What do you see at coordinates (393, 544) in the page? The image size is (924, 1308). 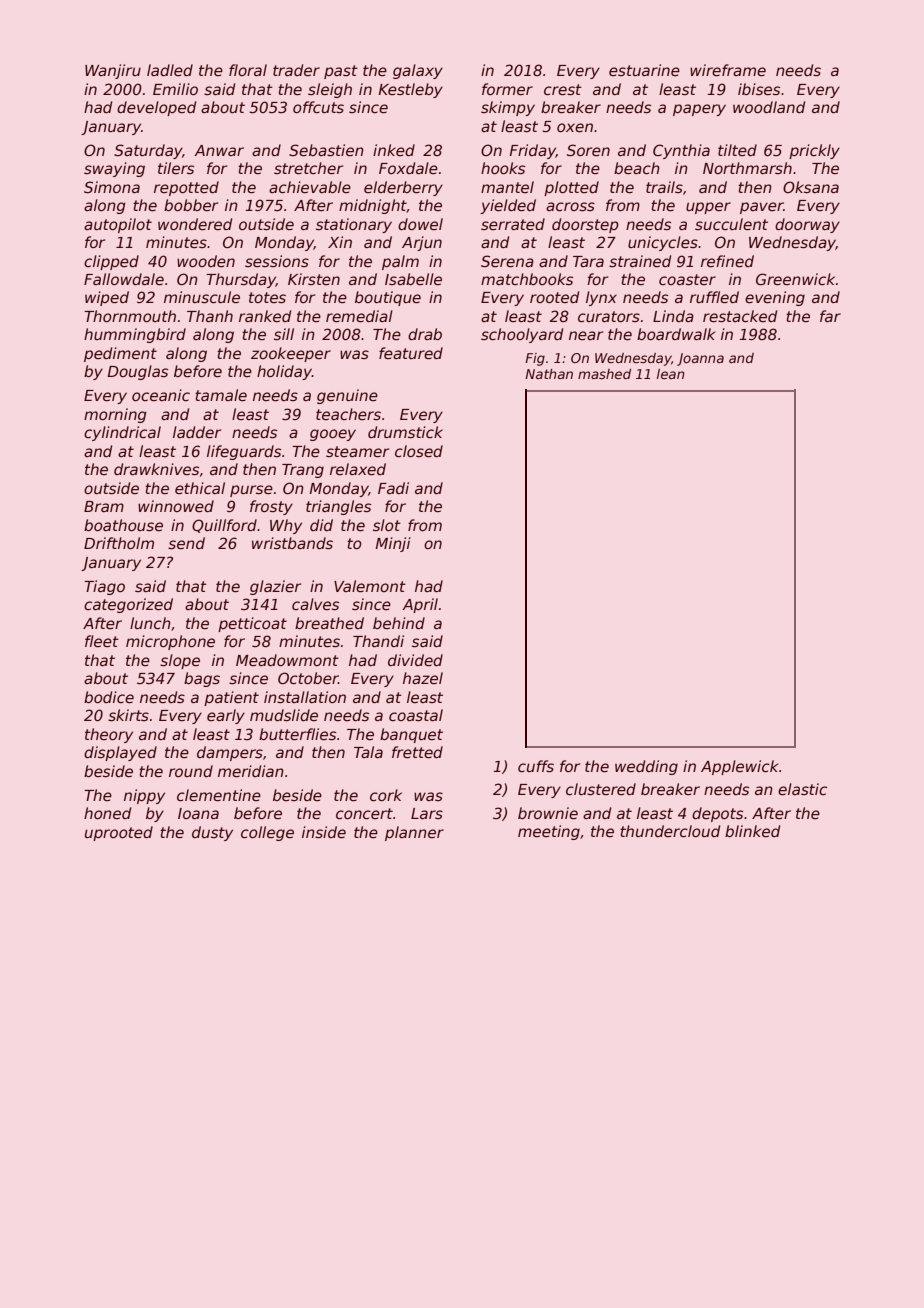 I see `Minji` at bounding box center [393, 544].
